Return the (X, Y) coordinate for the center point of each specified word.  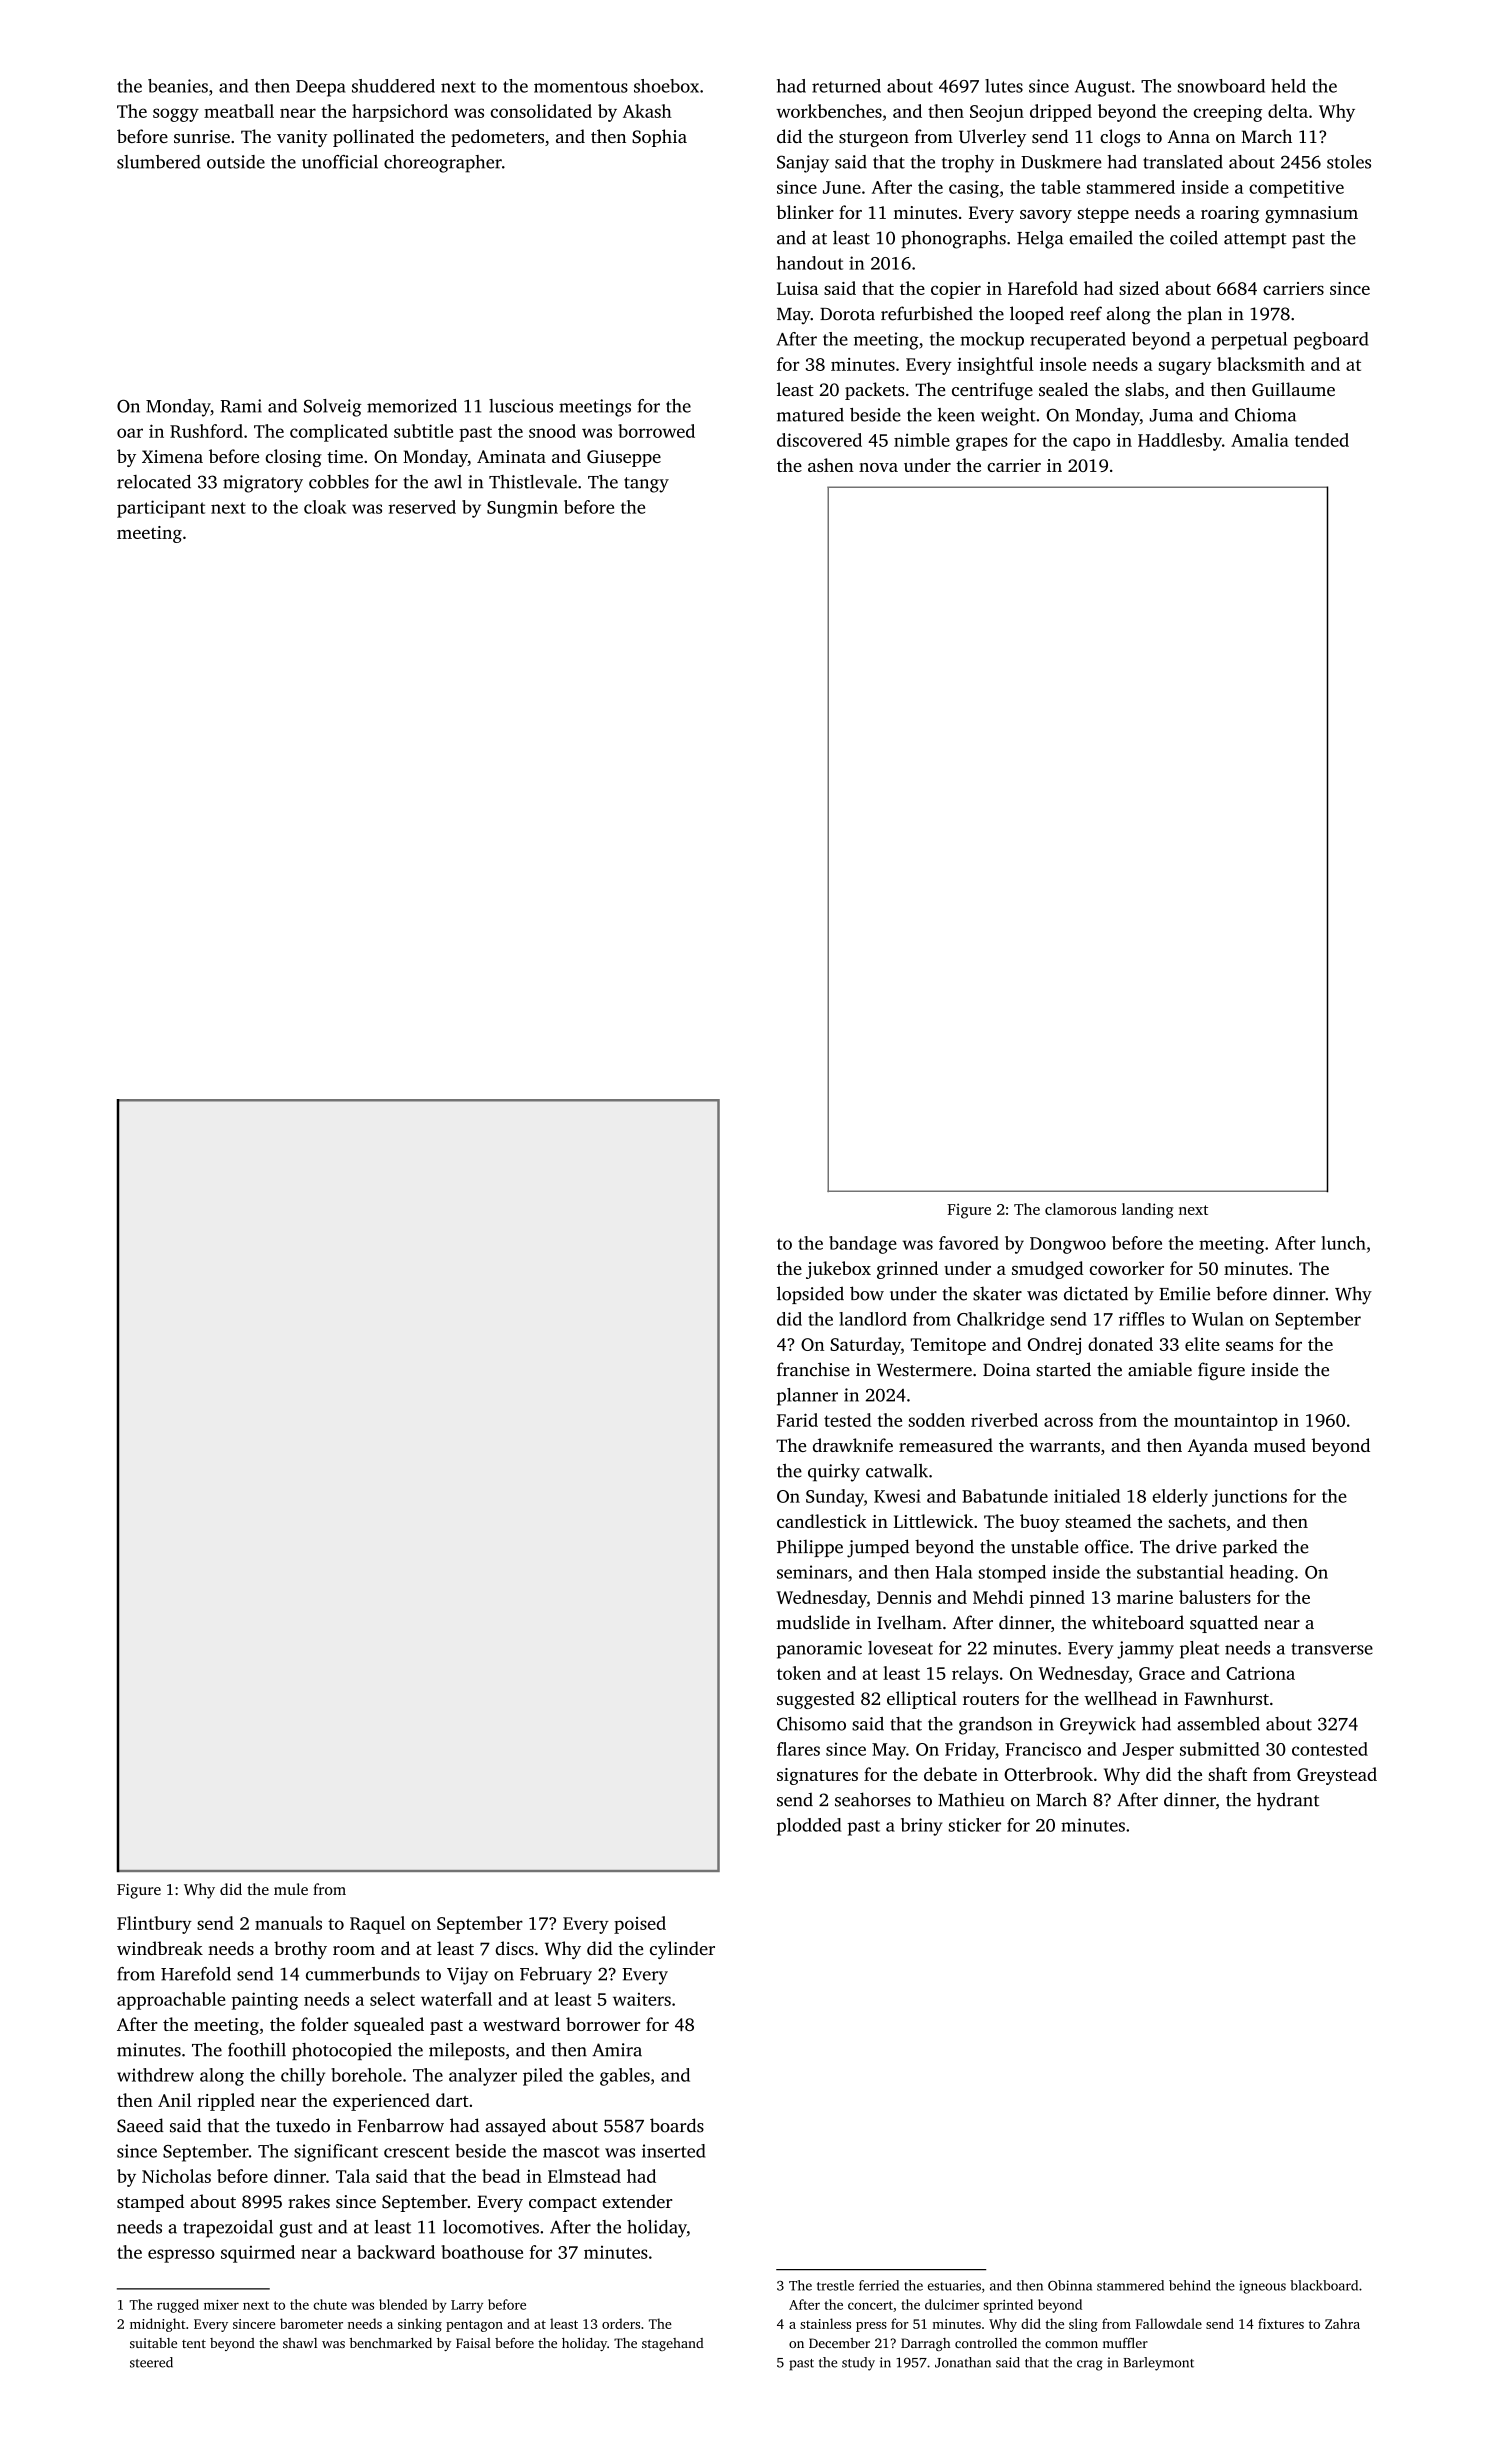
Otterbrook (1048, 1774)
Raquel (377, 1925)
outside (236, 162)
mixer (221, 2305)
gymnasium (1311, 214)
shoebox (666, 86)
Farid (797, 1420)
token (799, 1673)
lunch (1343, 1243)
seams (1249, 1346)
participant (161, 509)
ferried (879, 2285)
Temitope (948, 1346)
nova (878, 467)
